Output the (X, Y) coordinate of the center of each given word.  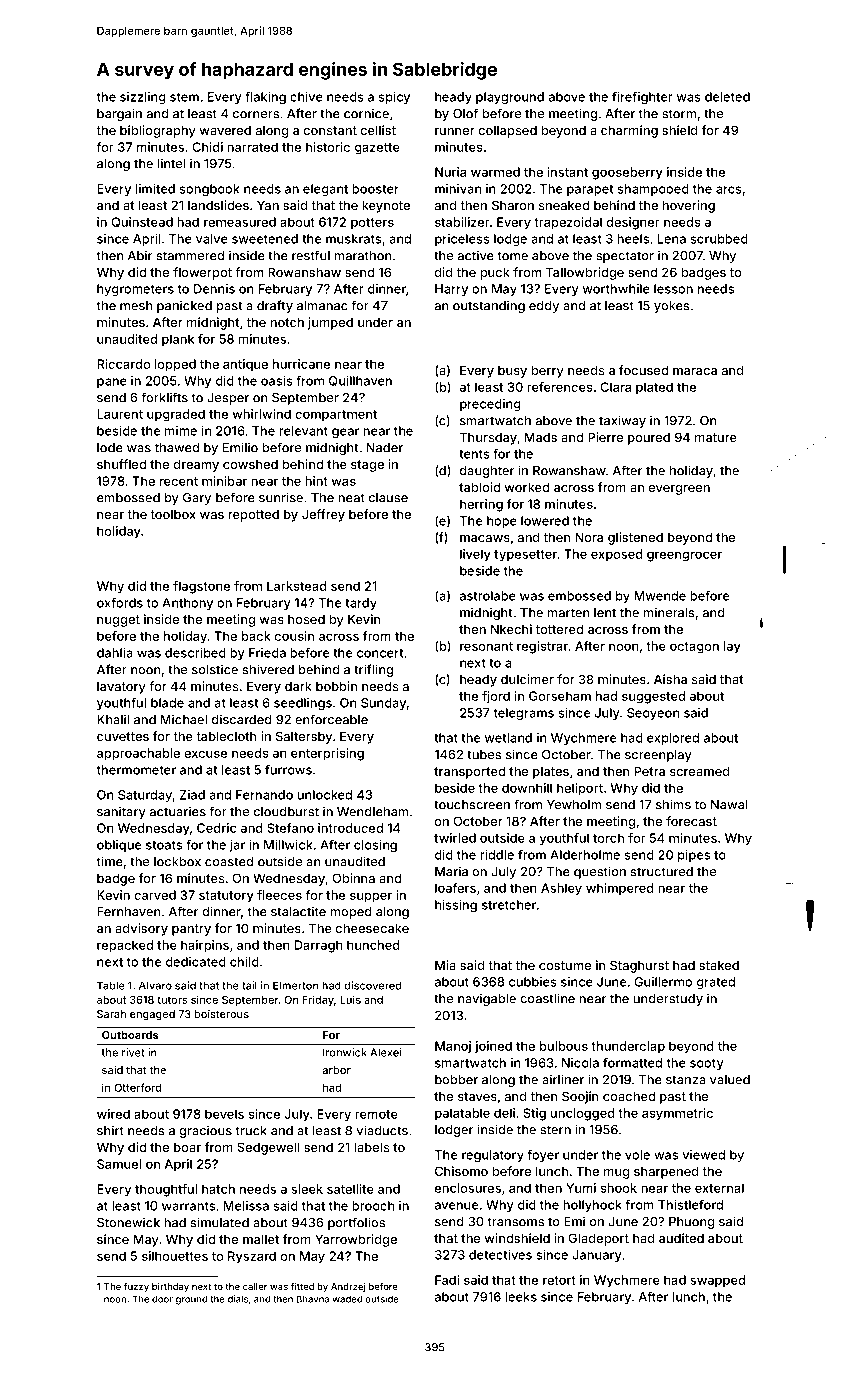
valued (730, 1080)
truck (251, 1131)
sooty (707, 1064)
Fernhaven (129, 912)
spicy (394, 98)
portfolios (356, 1223)
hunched (373, 945)
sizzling (143, 98)
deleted (727, 97)
